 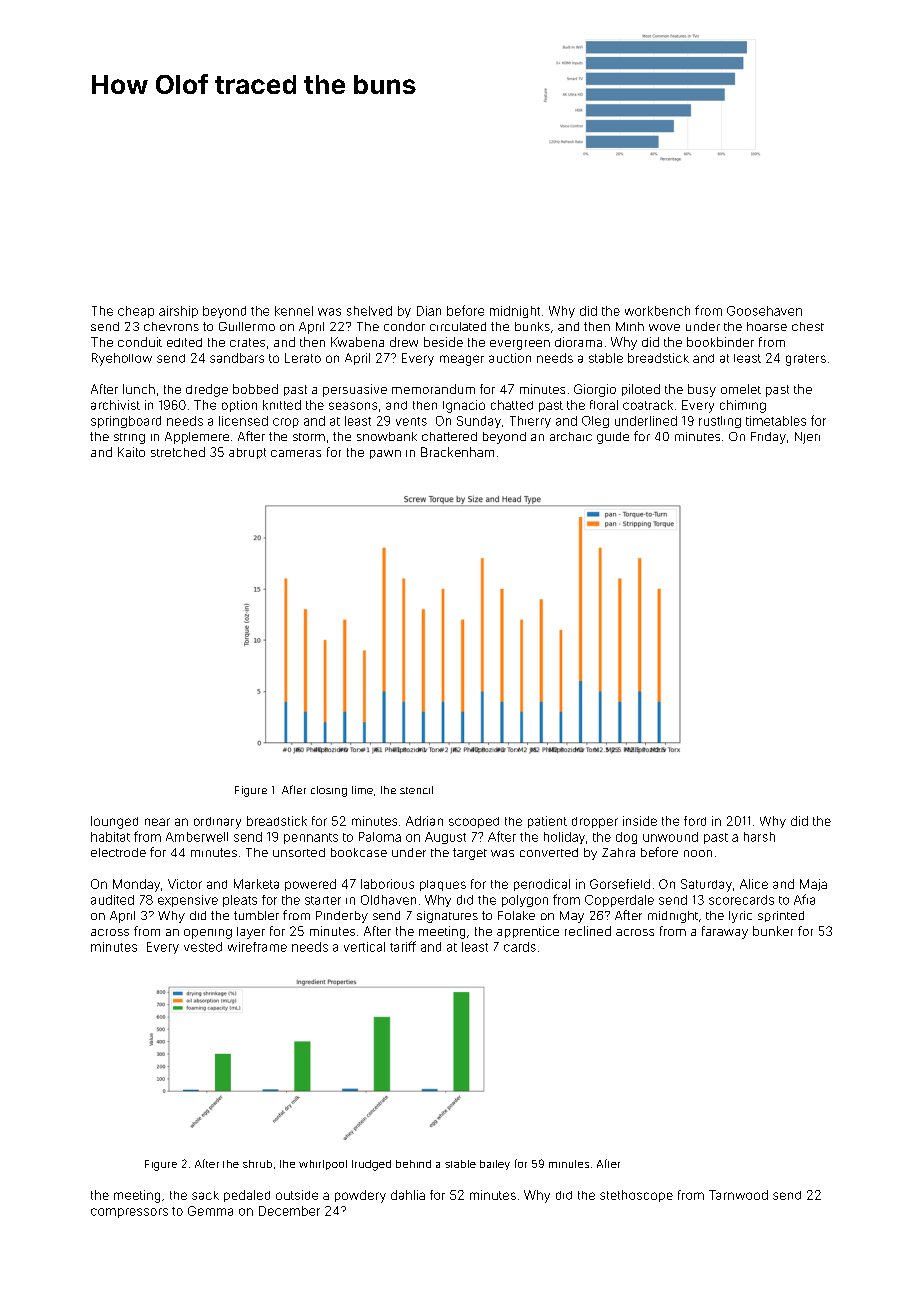 I want to click on cheap, so click(x=136, y=312).
